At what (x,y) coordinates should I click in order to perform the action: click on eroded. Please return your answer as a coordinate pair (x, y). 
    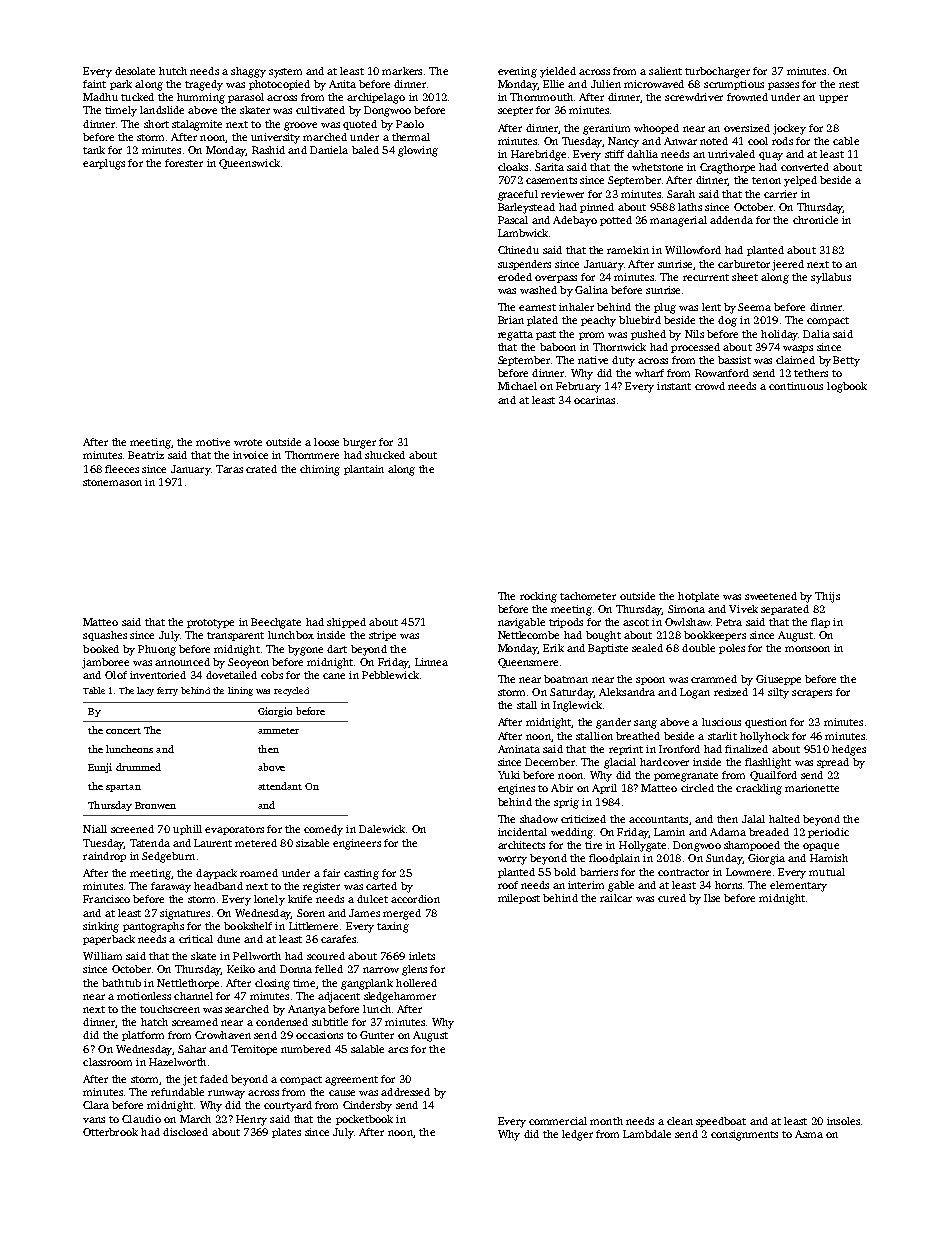
    Looking at the image, I should click on (515, 277).
